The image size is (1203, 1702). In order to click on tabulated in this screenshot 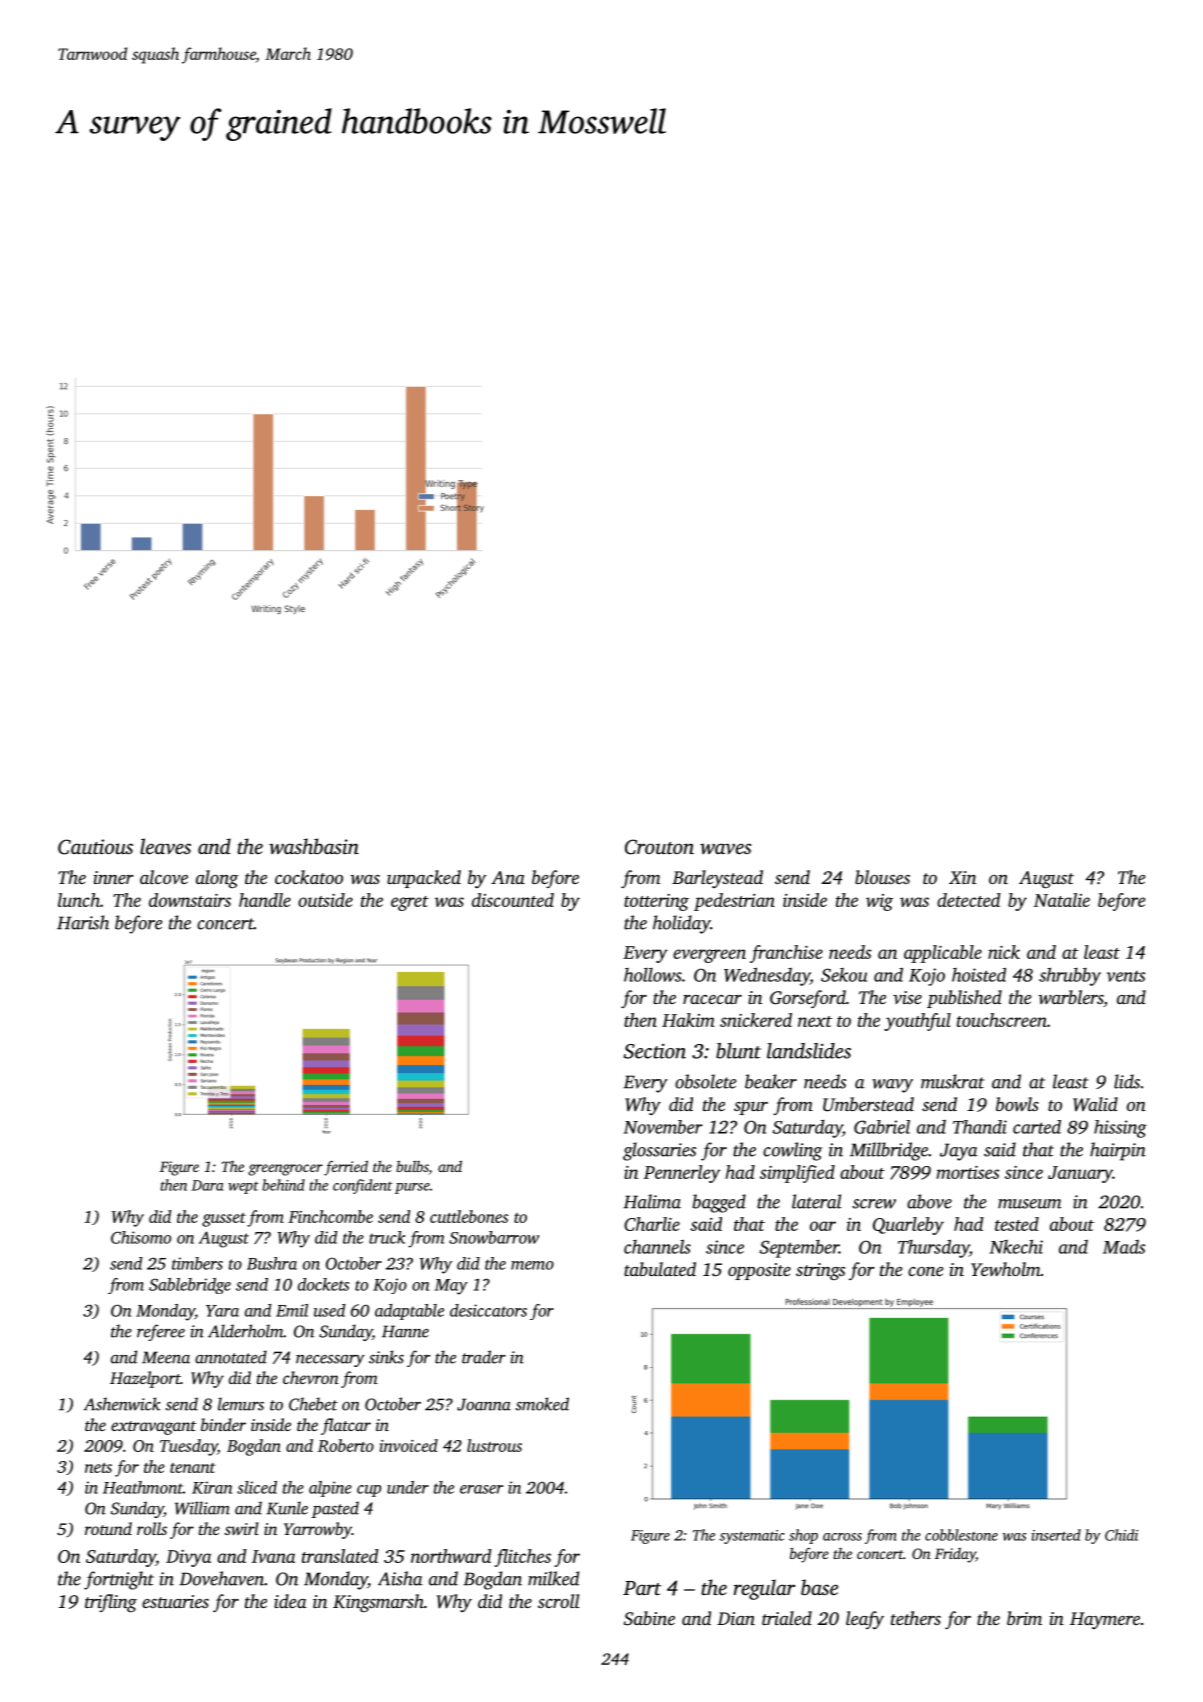, I will do `click(660, 1269)`.
